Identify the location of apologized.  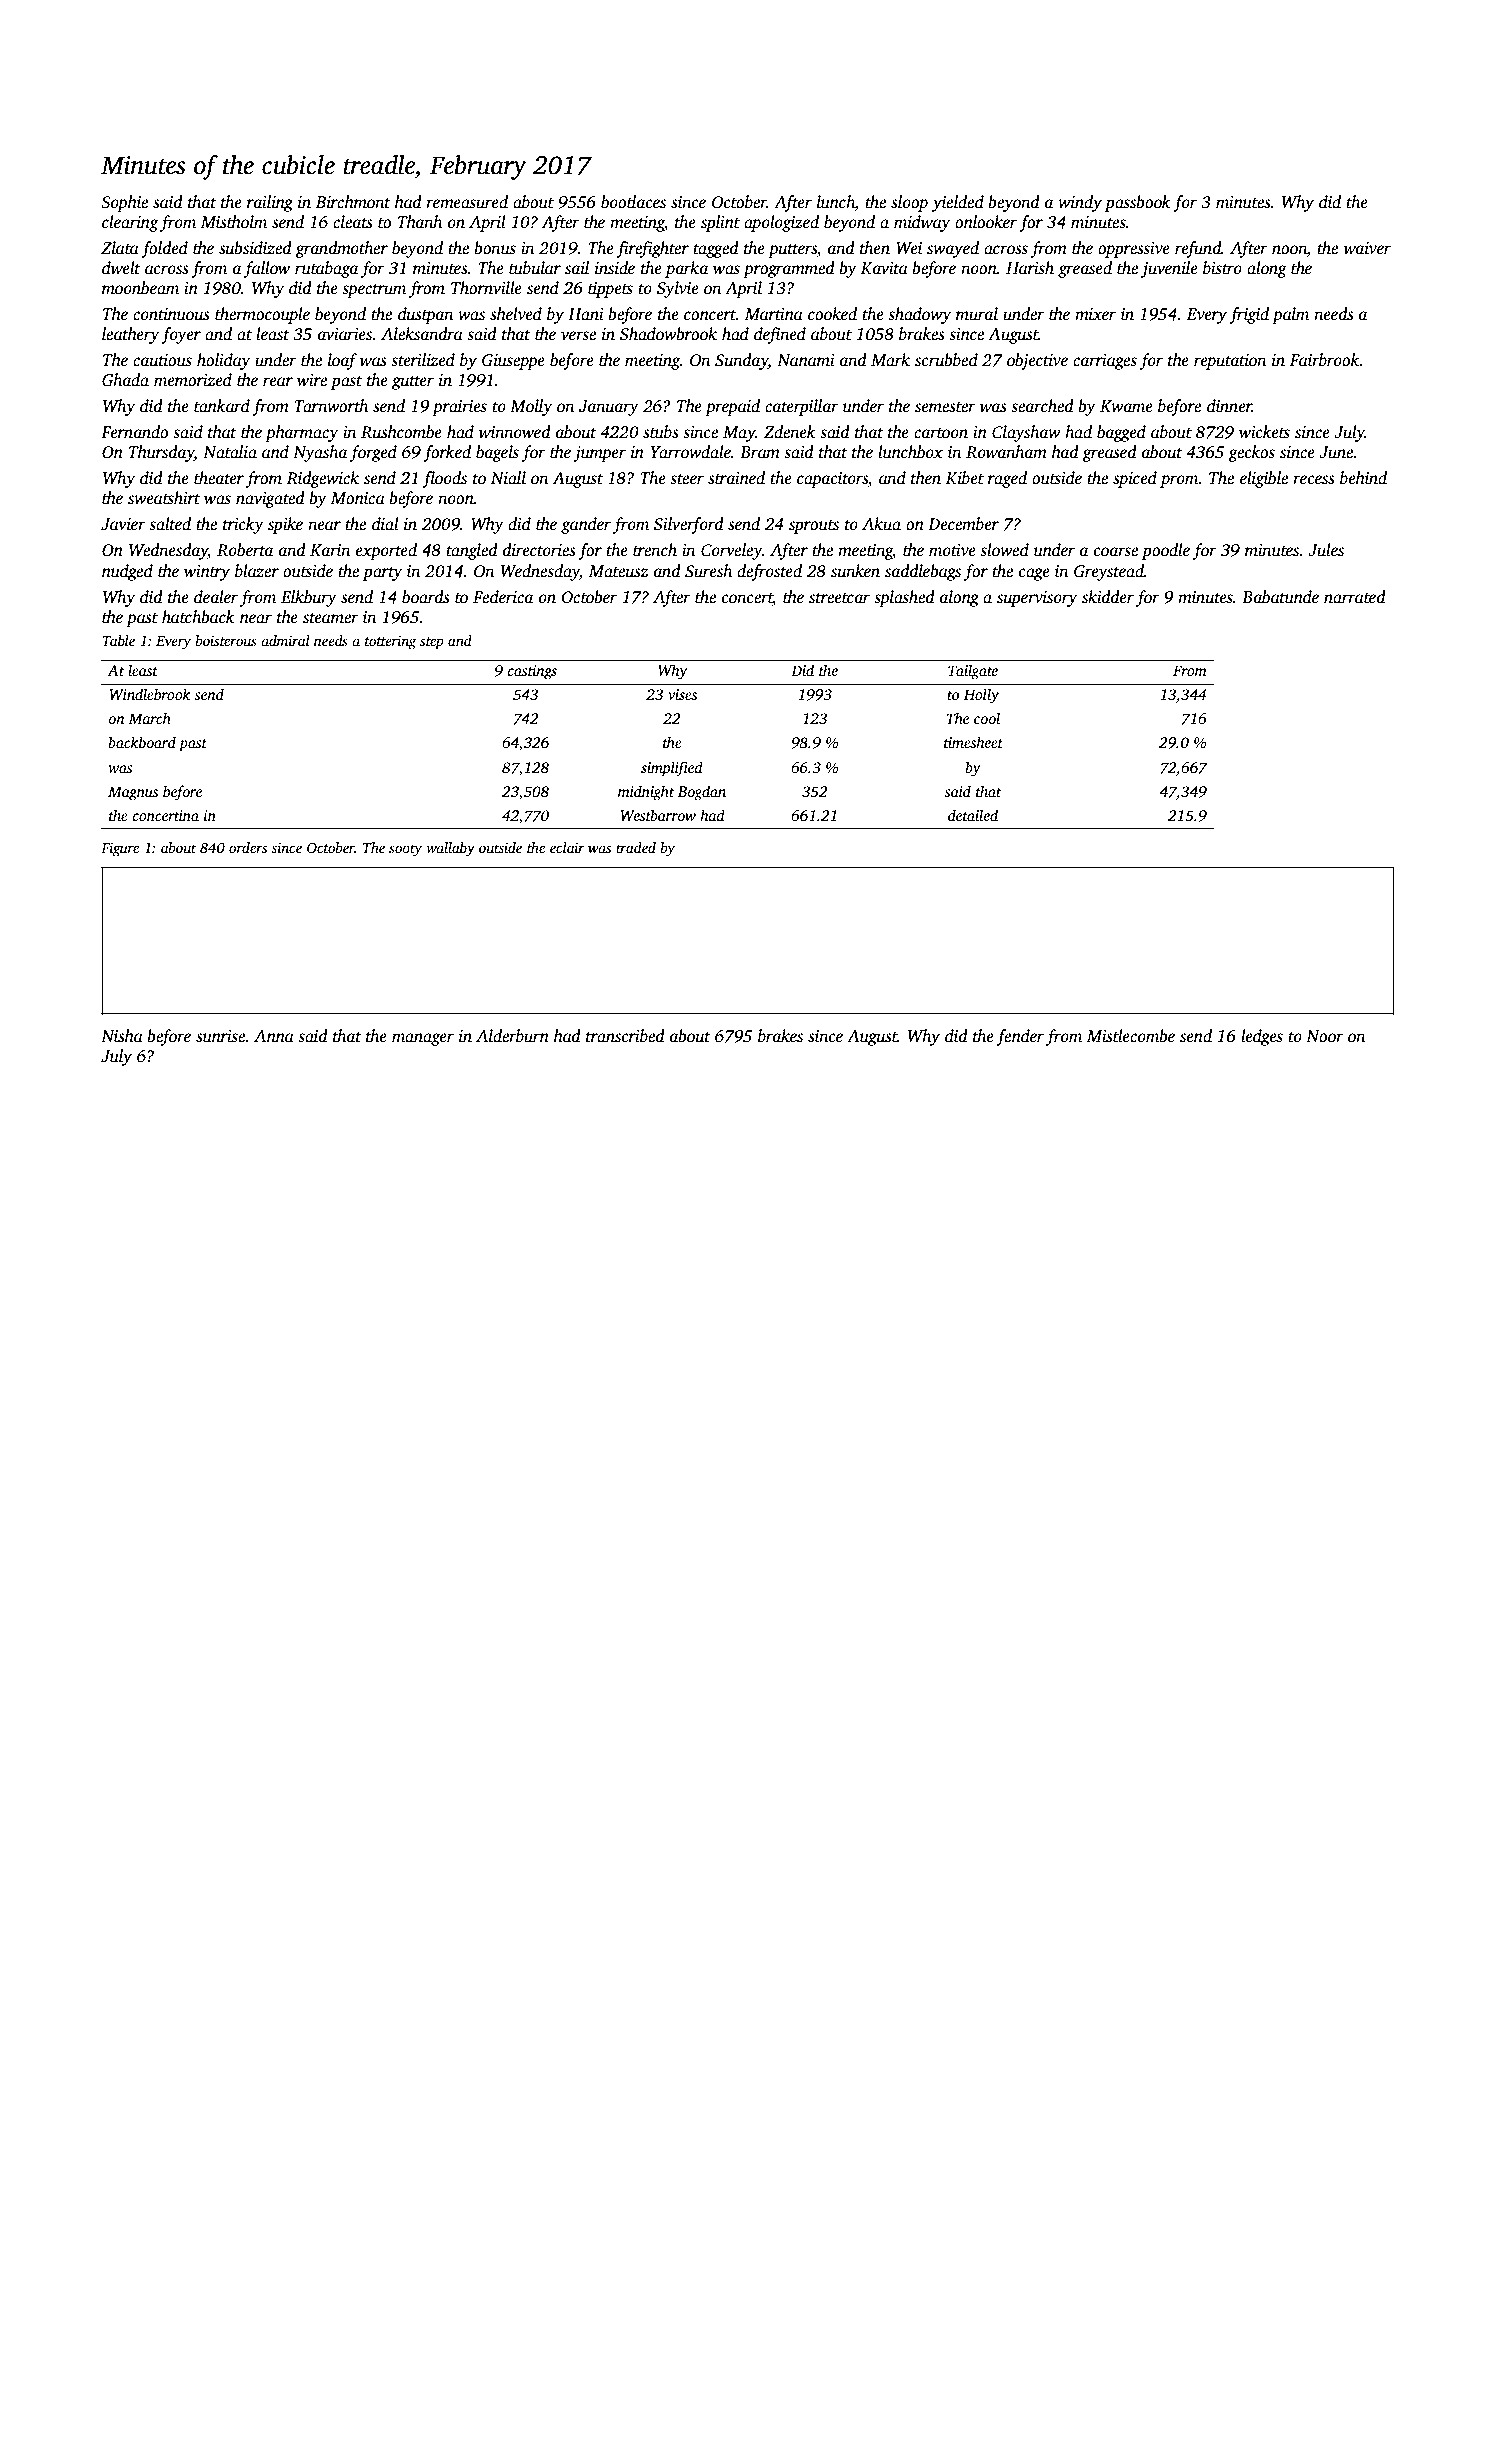
(781, 223).
